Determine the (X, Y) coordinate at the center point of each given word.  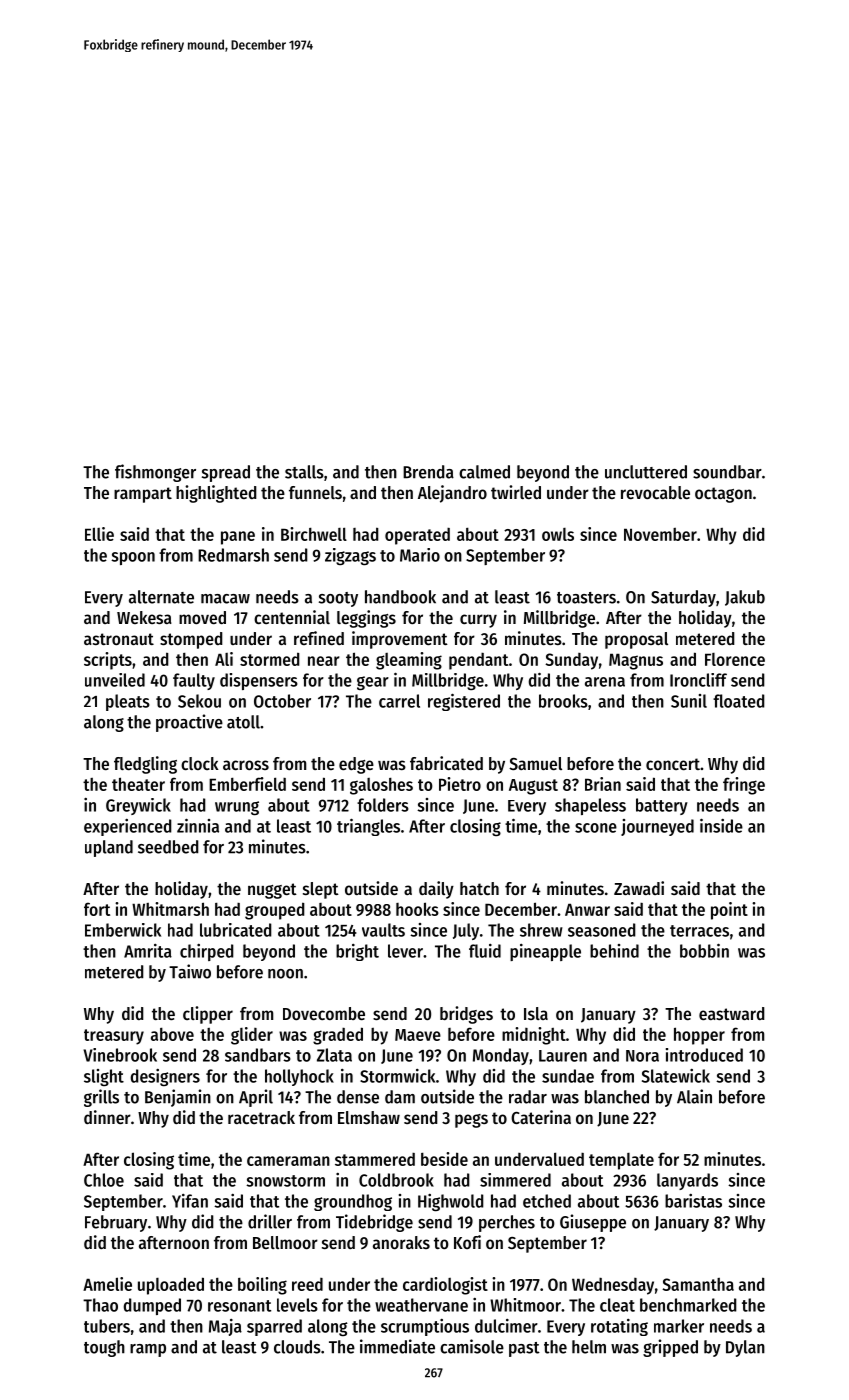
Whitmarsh (170, 909)
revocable (655, 492)
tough (104, 1348)
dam (400, 1097)
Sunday (571, 661)
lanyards (687, 1181)
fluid (485, 951)
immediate (397, 1346)
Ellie (99, 534)
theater (138, 784)
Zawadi (639, 888)
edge (356, 765)
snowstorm (285, 1181)
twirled (516, 492)
